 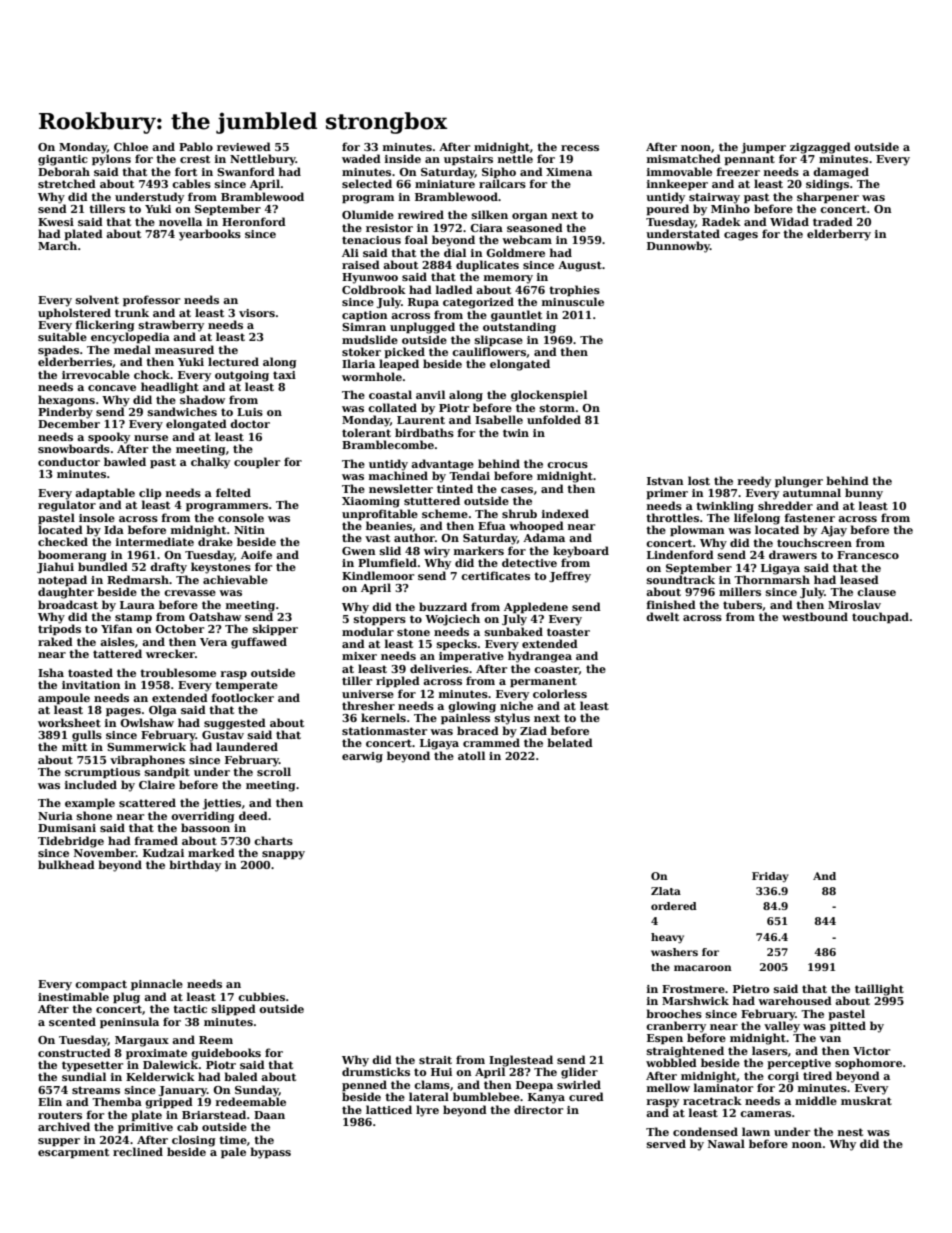 I want to click on novella, so click(x=180, y=221).
